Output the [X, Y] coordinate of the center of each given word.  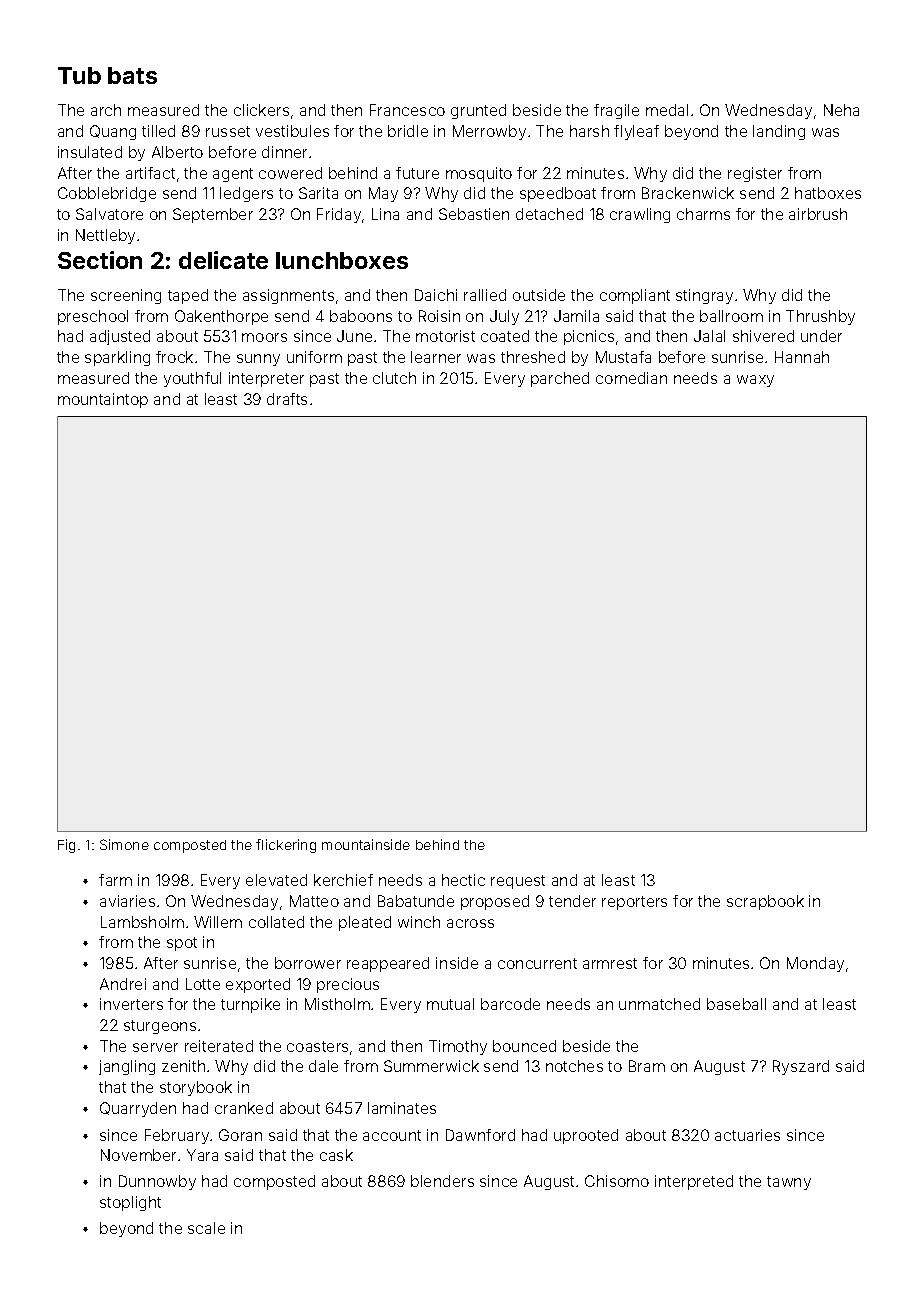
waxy [755, 381]
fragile [616, 111]
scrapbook [765, 902]
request [518, 882]
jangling [127, 1067]
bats [132, 75]
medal [667, 110]
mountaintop [103, 400]
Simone [124, 844]
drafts [287, 399]
